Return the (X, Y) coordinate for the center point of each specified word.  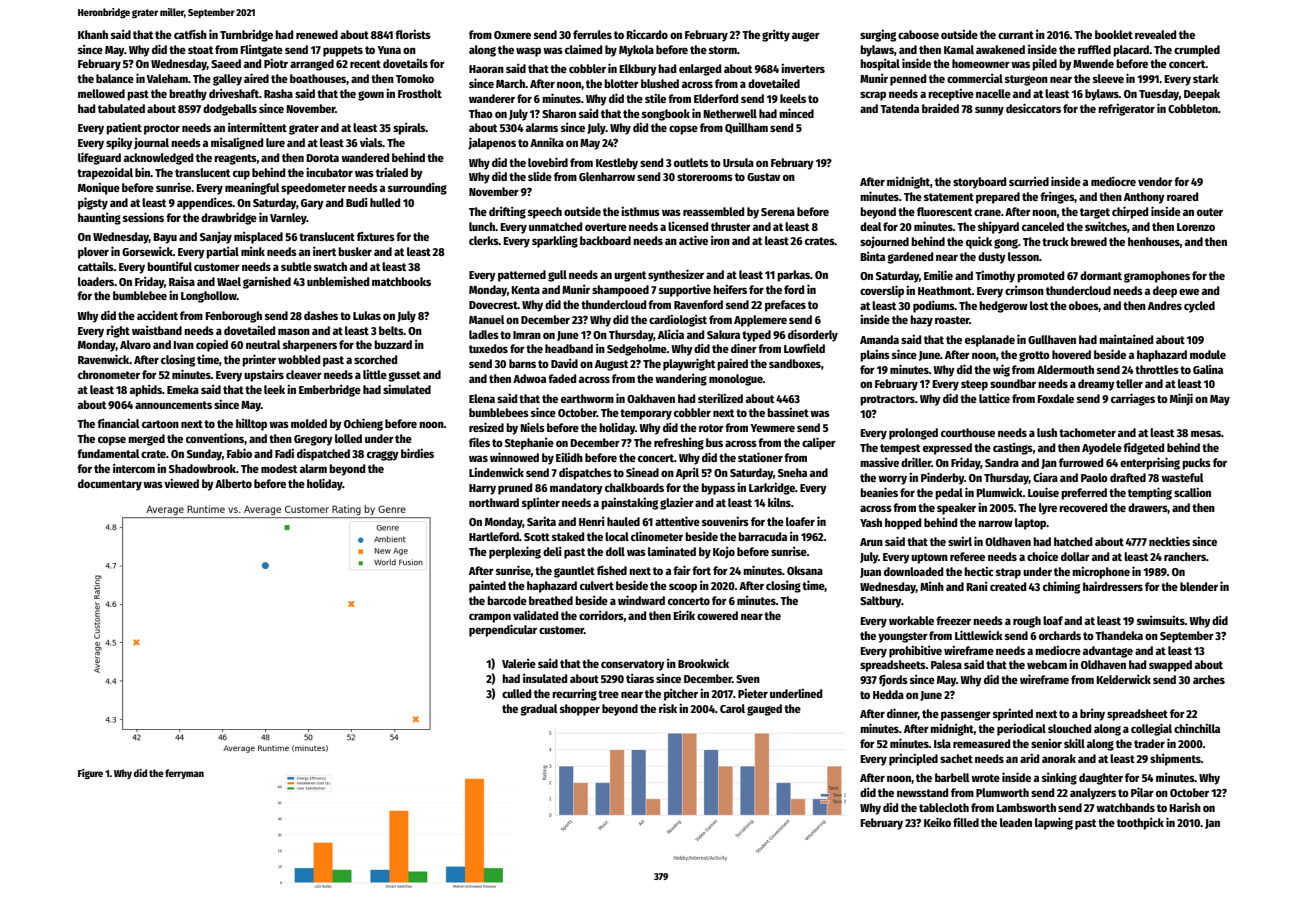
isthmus (640, 211)
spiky (119, 143)
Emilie (938, 275)
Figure (90, 774)
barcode (507, 600)
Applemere (760, 321)
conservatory (633, 665)
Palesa (946, 664)
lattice (994, 398)
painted (487, 586)
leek (274, 389)
